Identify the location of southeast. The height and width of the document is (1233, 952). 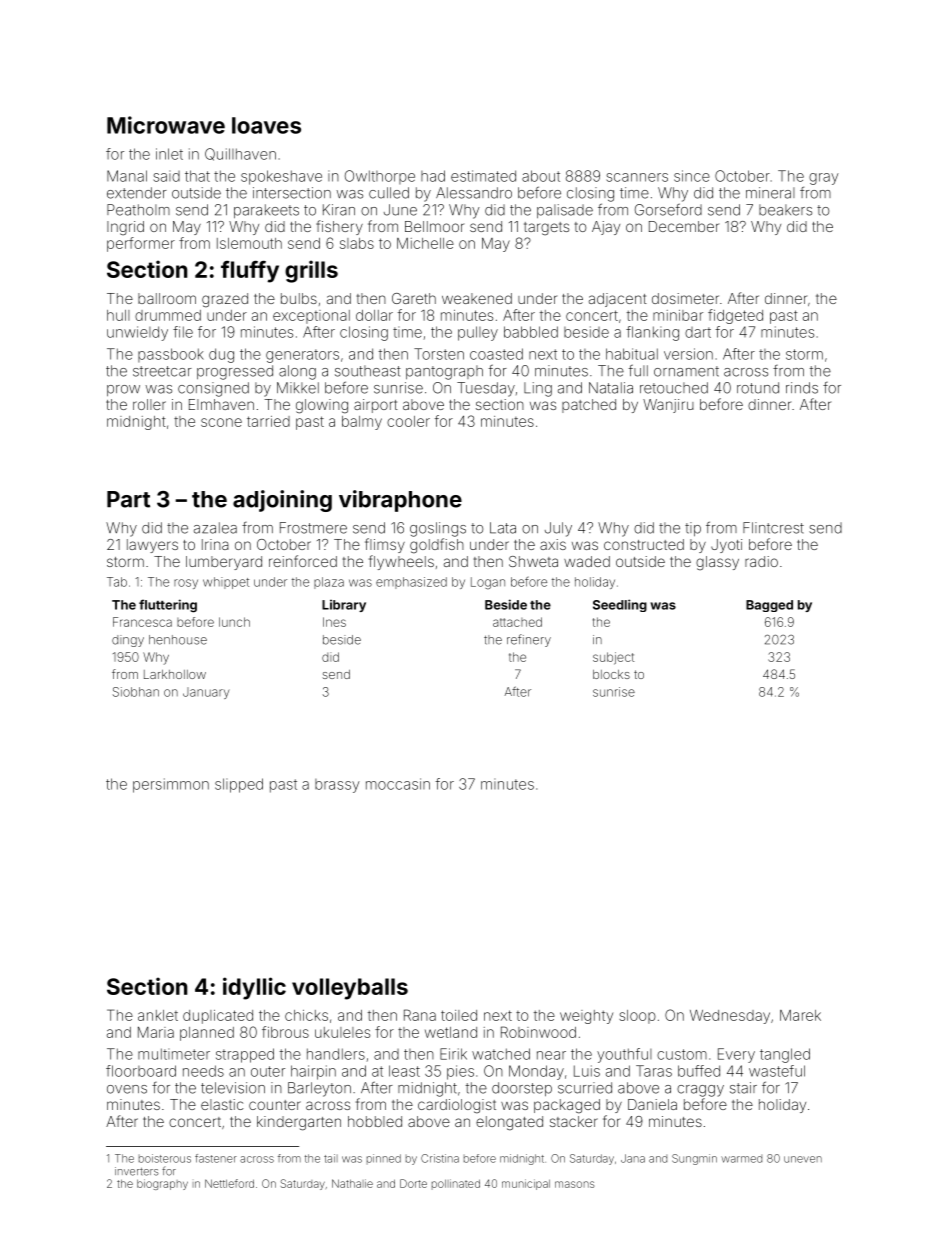
(368, 371).
